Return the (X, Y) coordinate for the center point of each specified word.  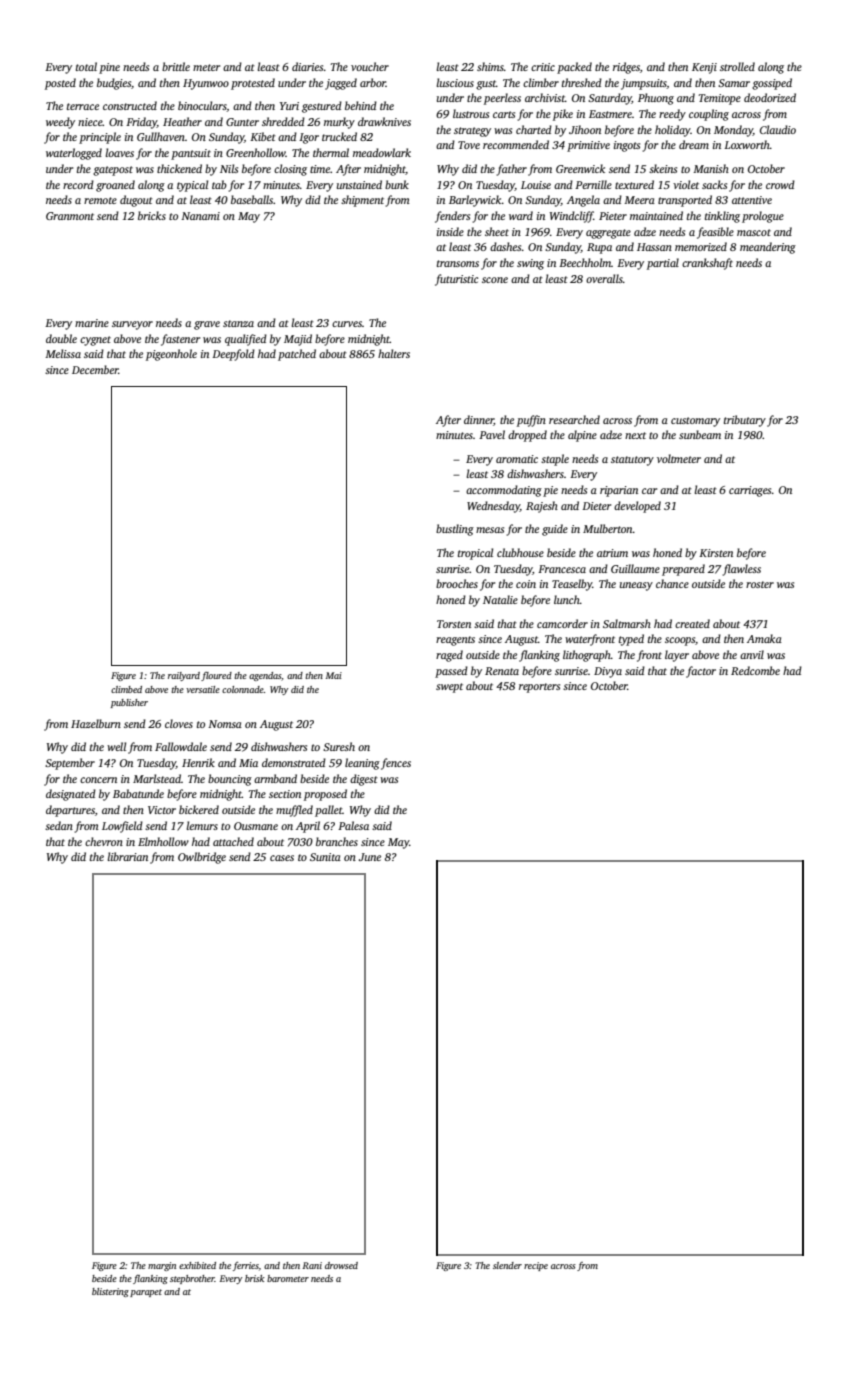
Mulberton (608, 528)
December (95, 369)
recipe (536, 1266)
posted (60, 84)
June (370, 857)
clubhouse (520, 552)
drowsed (341, 1265)
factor (701, 672)
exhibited (197, 1265)
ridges (626, 68)
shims (490, 66)
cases (282, 858)
